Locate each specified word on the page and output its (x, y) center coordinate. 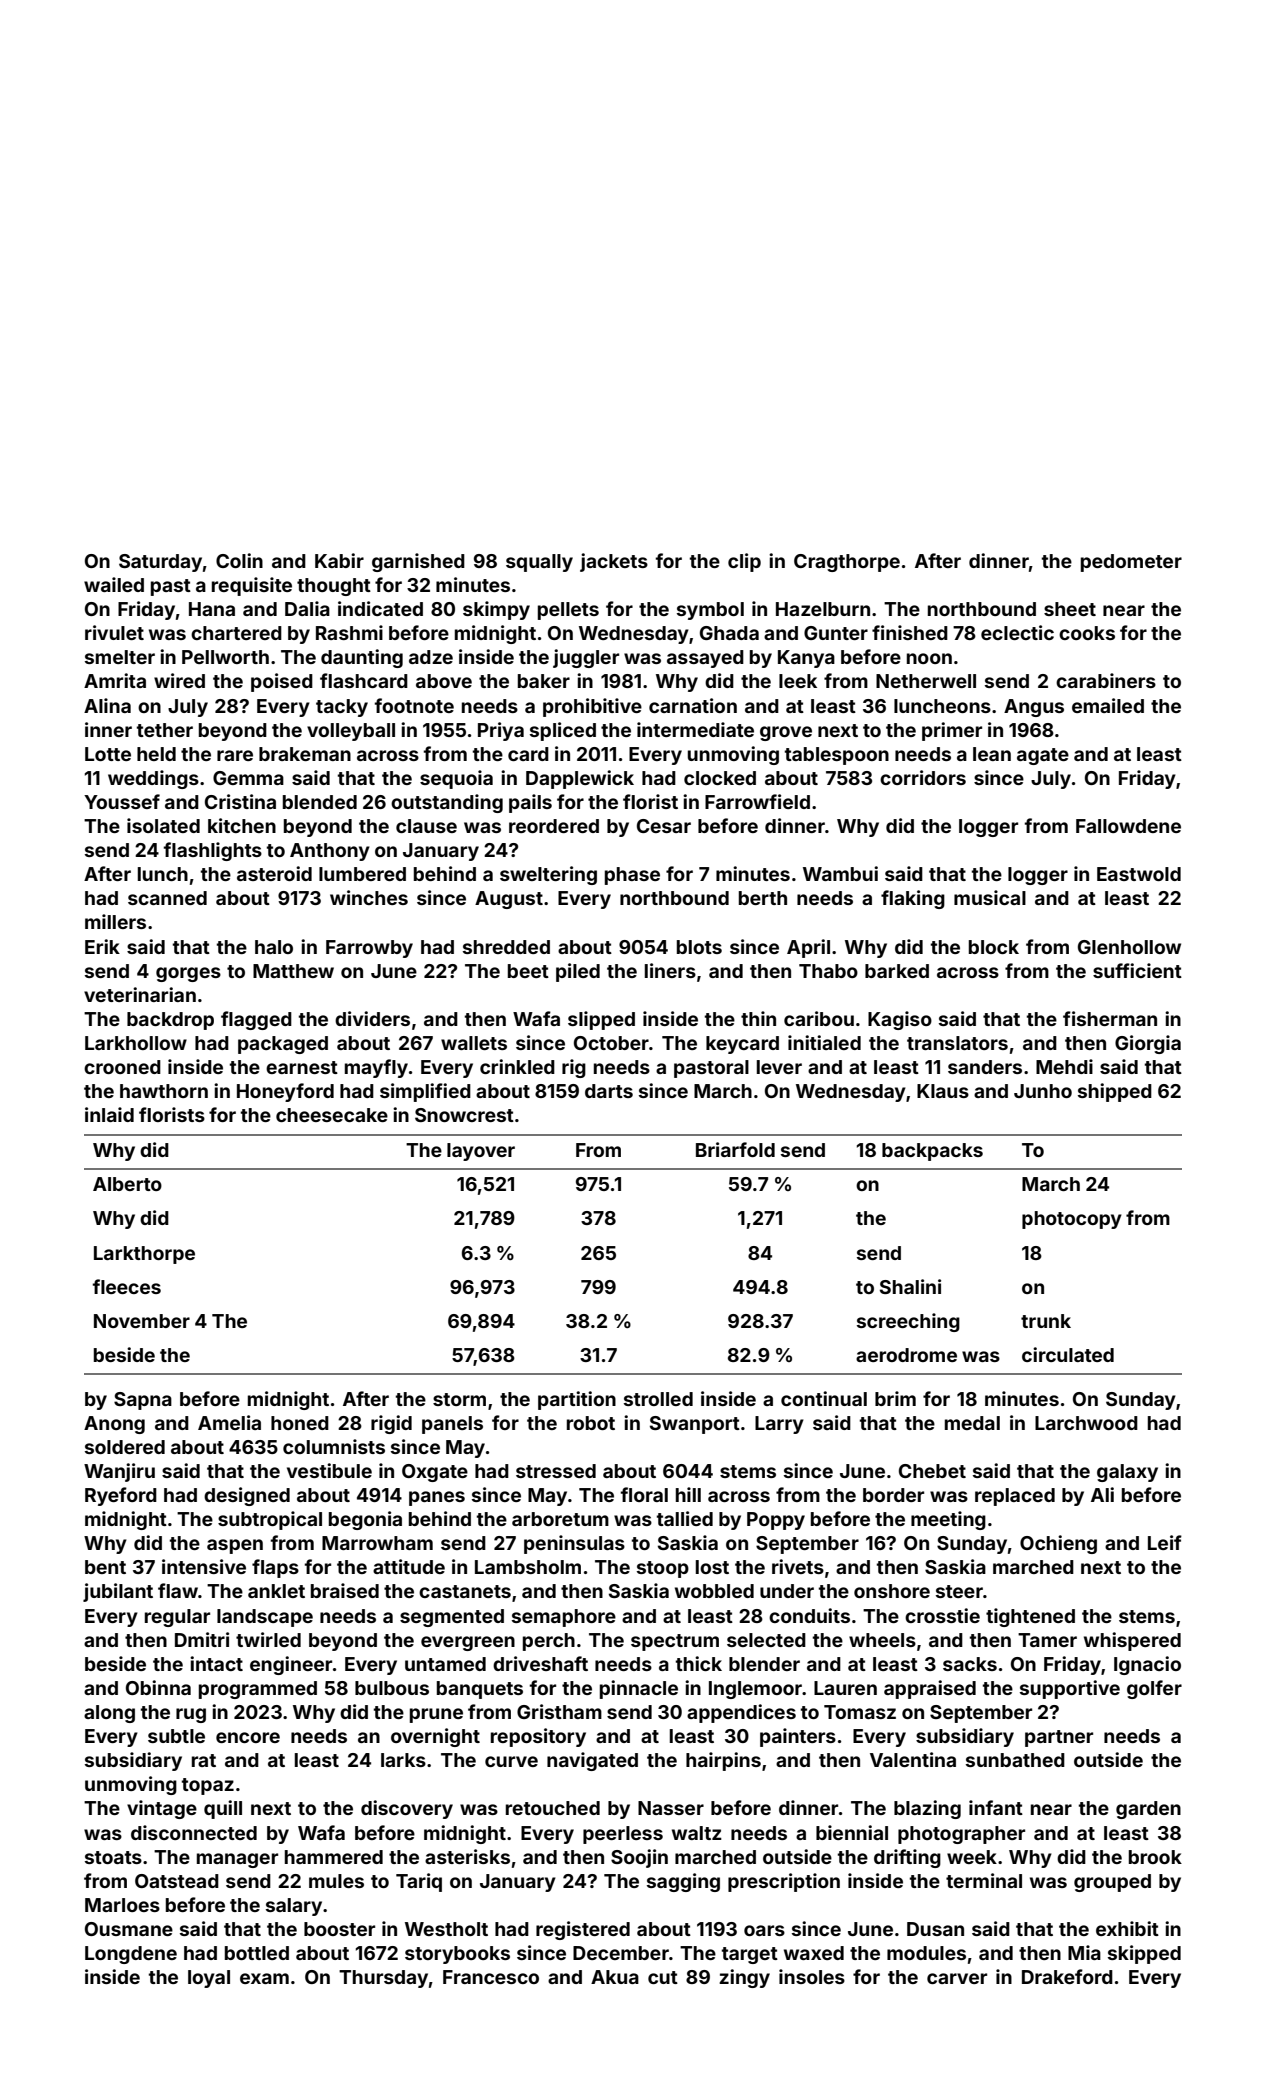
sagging (683, 1882)
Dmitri (202, 1639)
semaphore (564, 1618)
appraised (930, 1689)
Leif (1165, 1542)
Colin (239, 560)
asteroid (274, 873)
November (142, 1321)
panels (452, 1425)
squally (539, 563)
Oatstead (177, 1881)
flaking (913, 899)
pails (530, 803)
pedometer (1131, 563)
